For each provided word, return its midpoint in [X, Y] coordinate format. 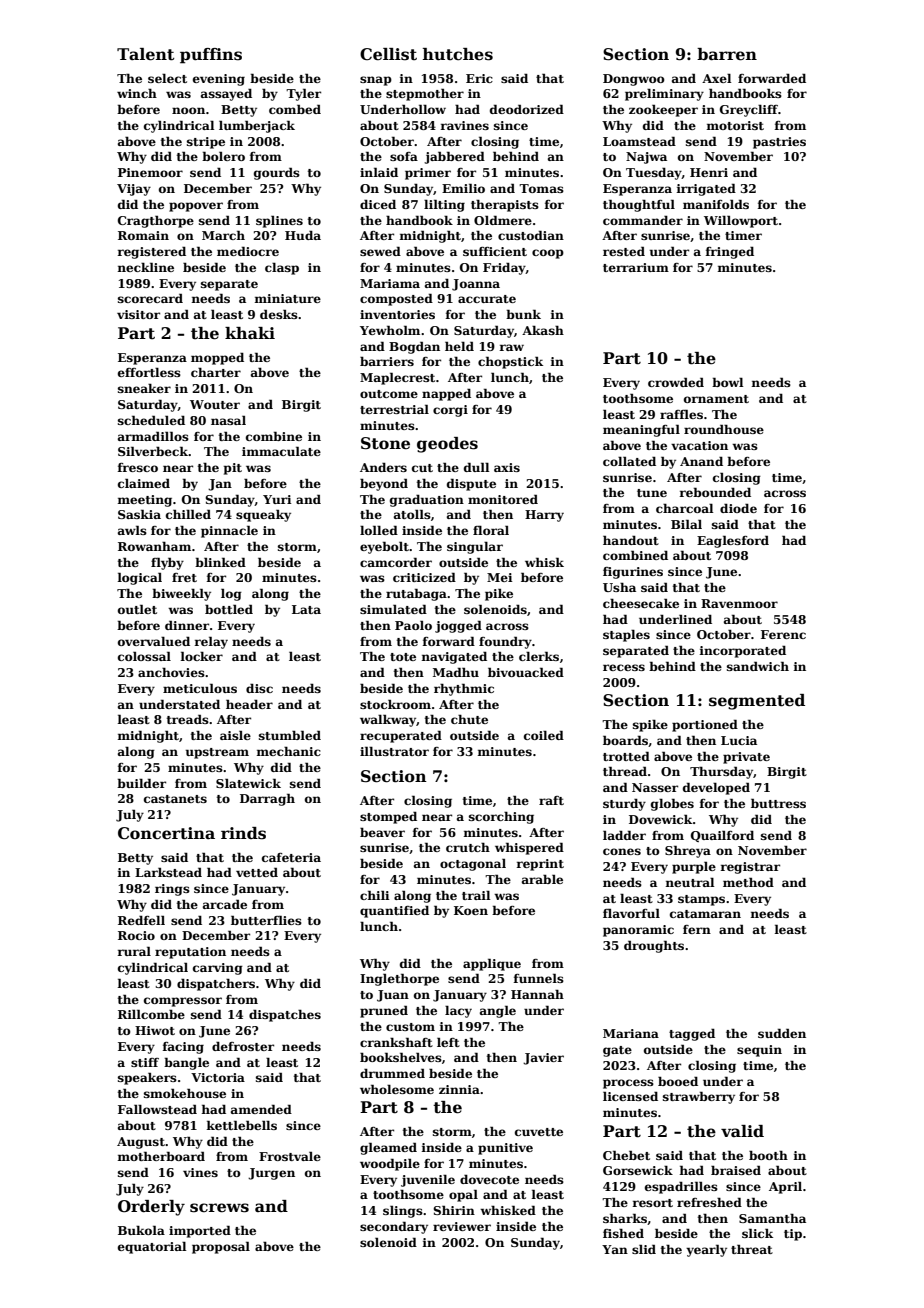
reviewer [462, 1226]
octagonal [473, 864]
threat [752, 1249]
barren [727, 54]
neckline [146, 267]
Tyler [303, 94]
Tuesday [654, 173]
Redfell [141, 920]
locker [202, 656]
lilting [444, 205]
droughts [654, 946]
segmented [757, 702]
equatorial [152, 1247]
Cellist [388, 54]
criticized [424, 577]
